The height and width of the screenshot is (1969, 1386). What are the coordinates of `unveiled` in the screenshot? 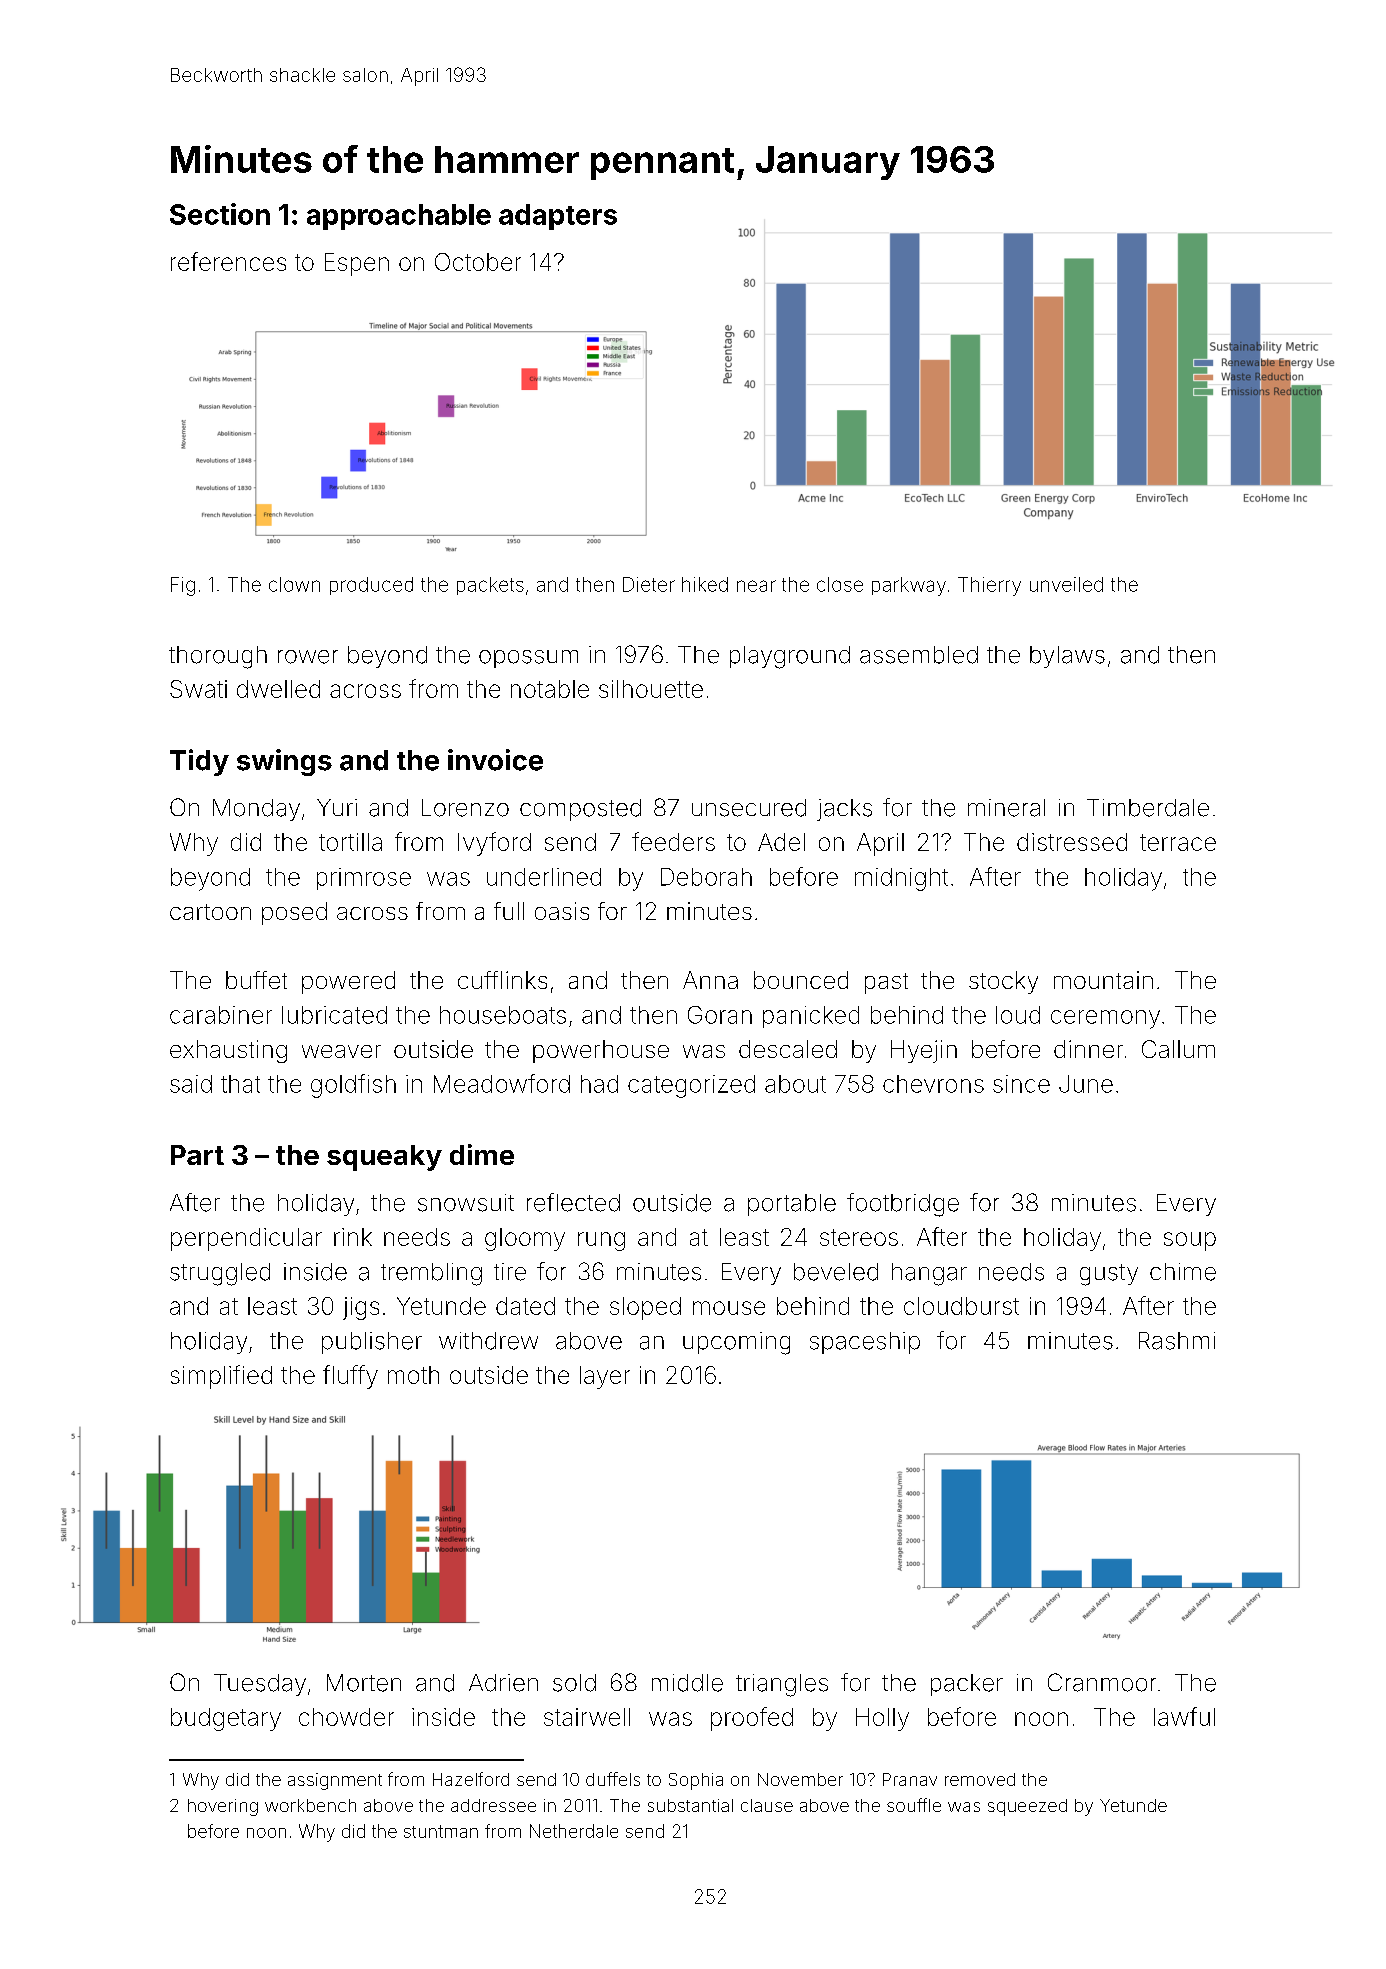 It's located at (1066, 584).
